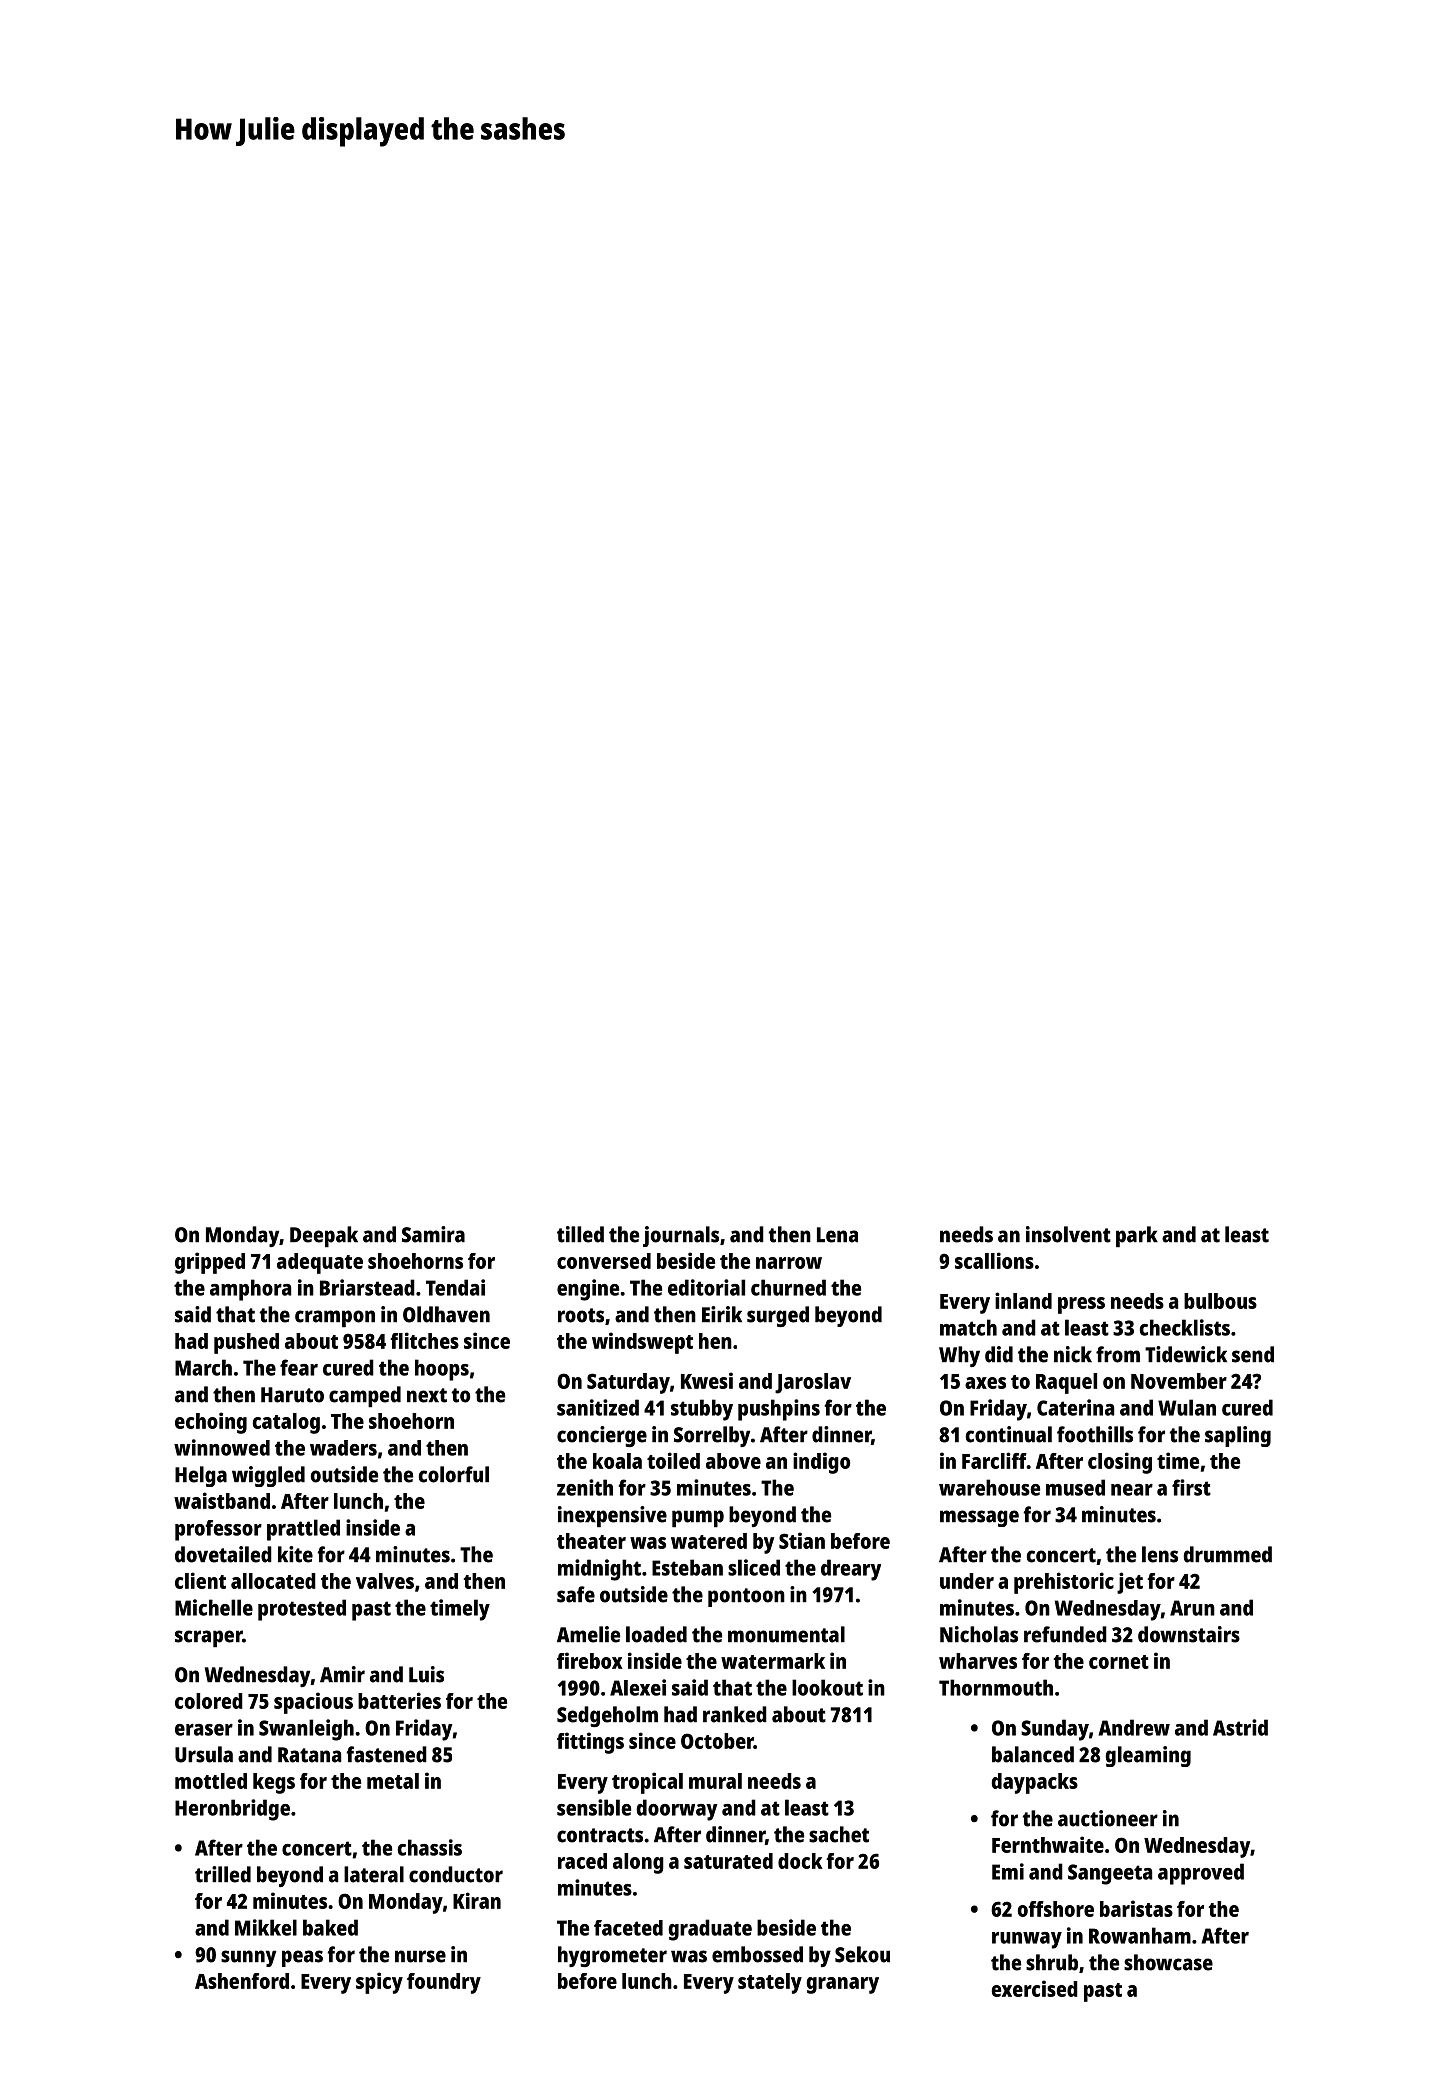 The image size is (1450, 2100). I want to click on showcase, so click(1168, 1962).
